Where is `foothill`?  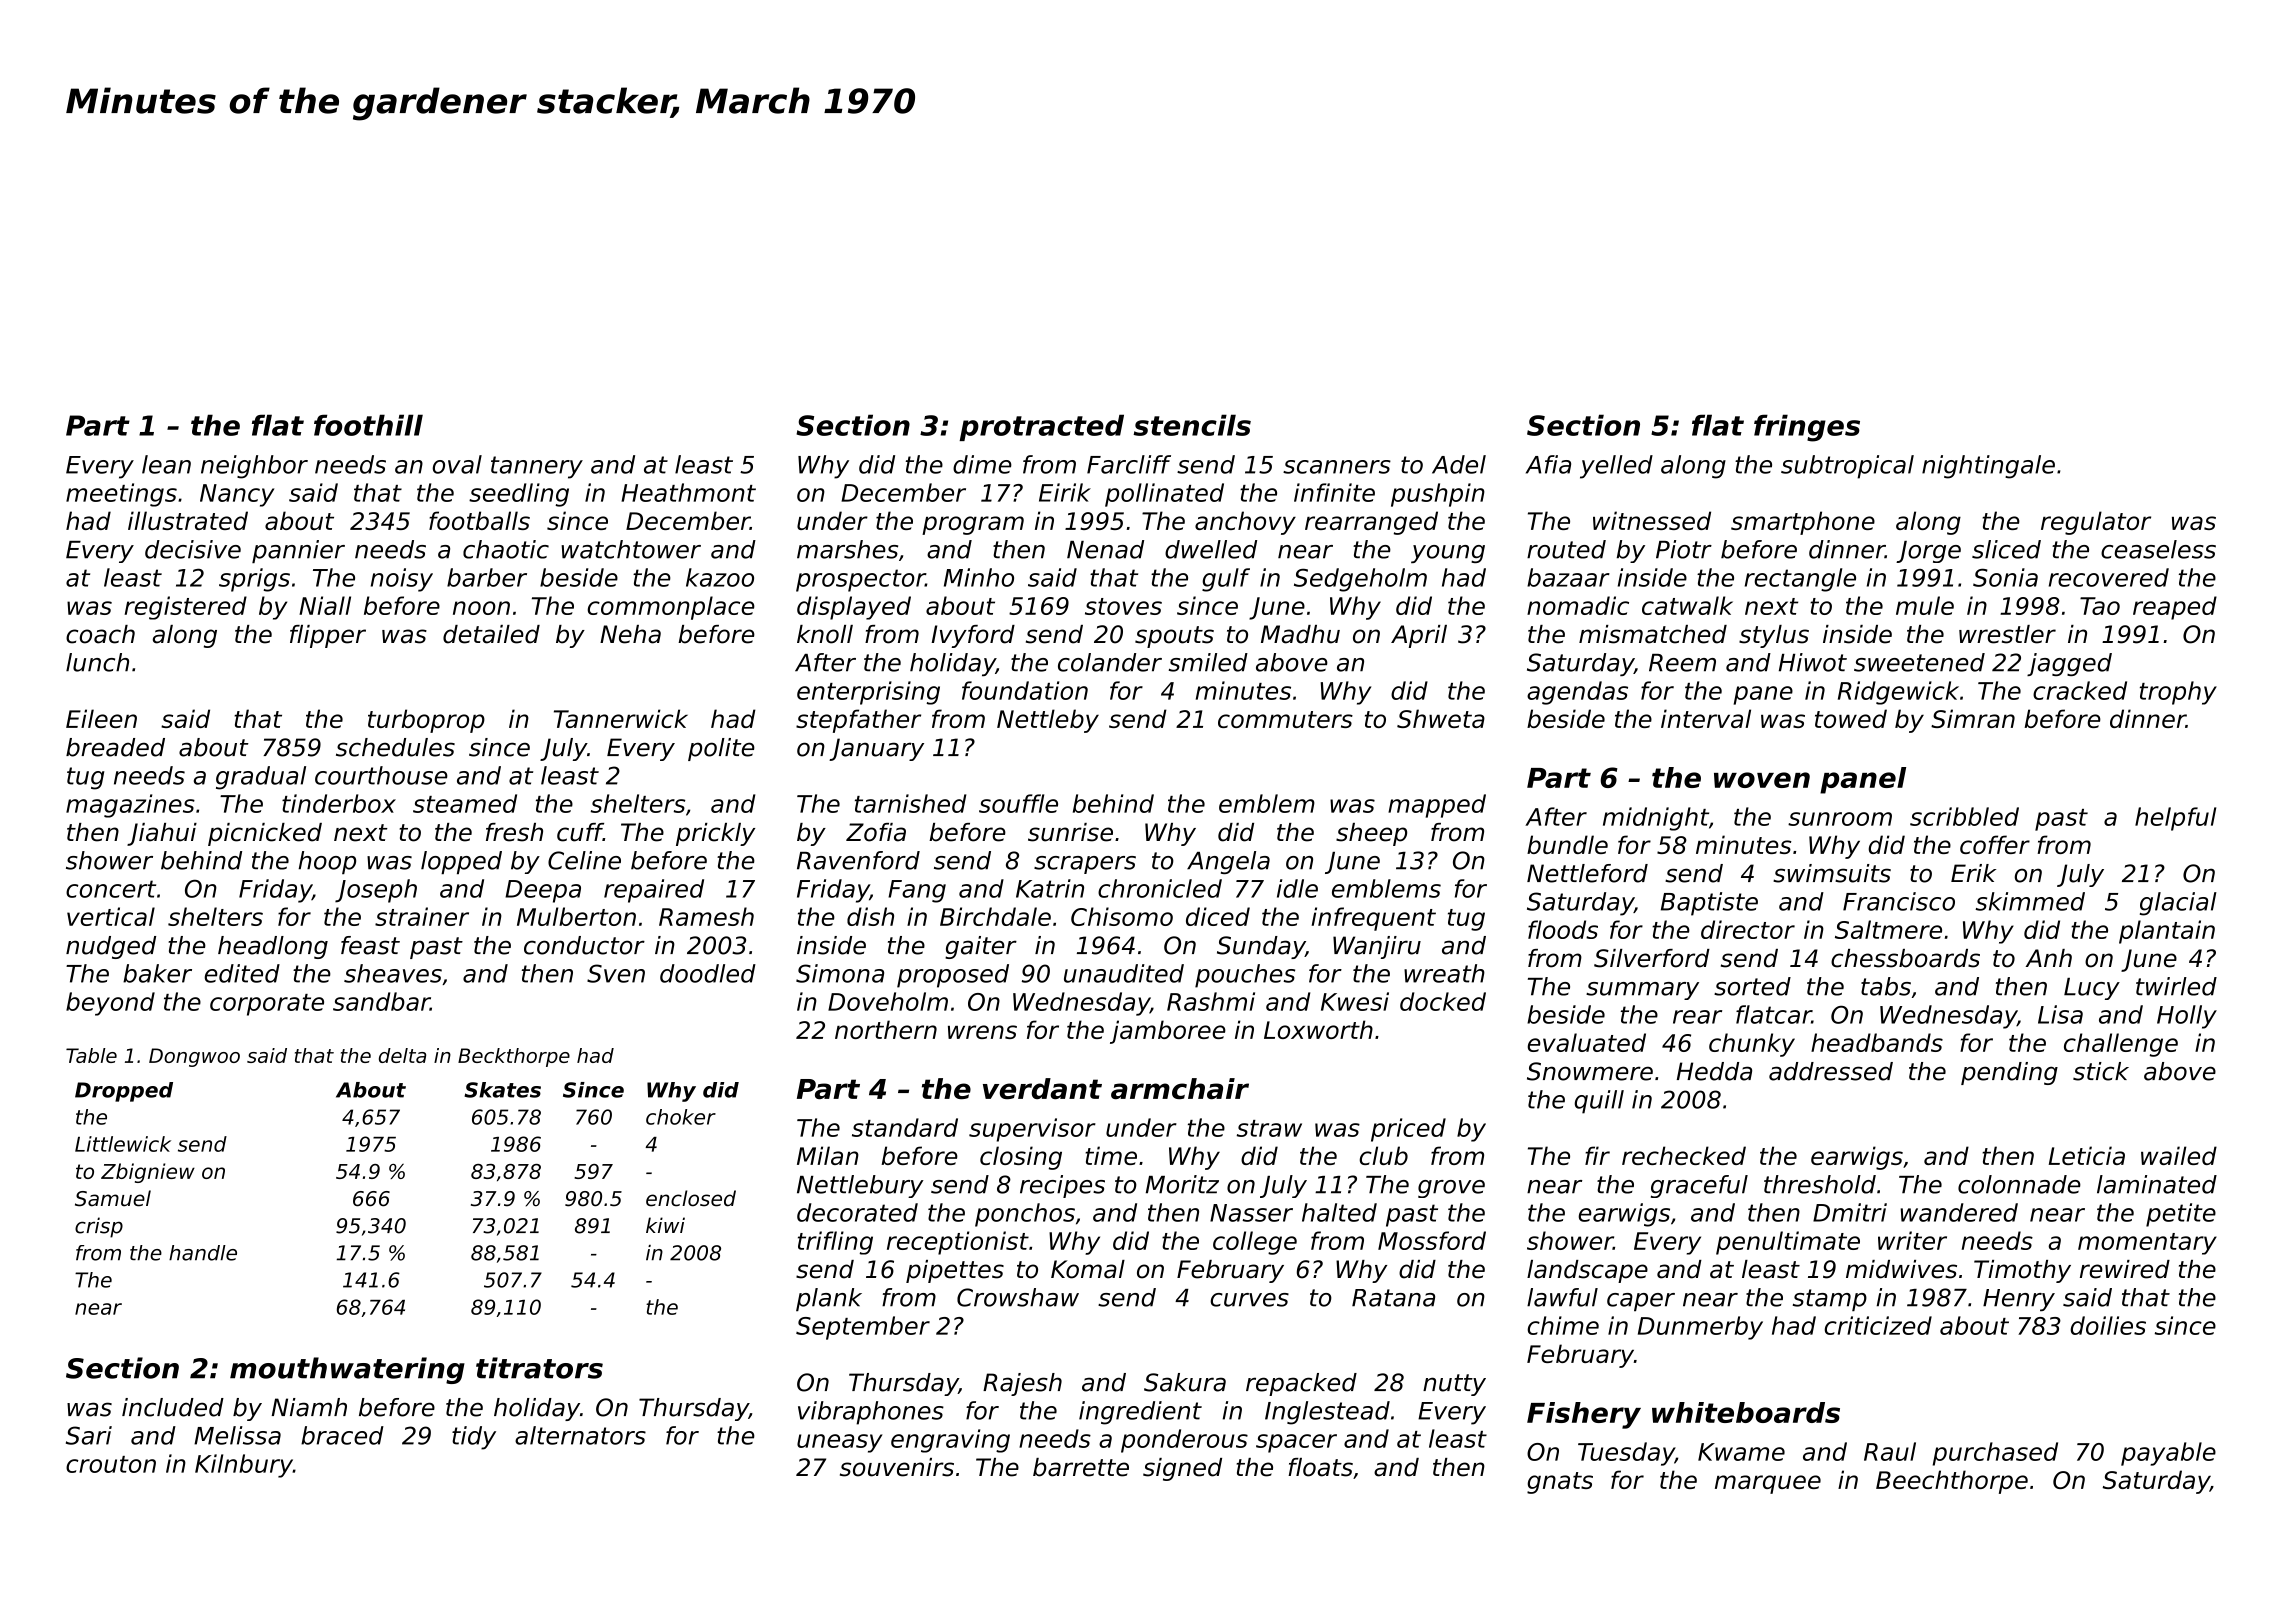
foothill is located at coordinates (368, 425).
